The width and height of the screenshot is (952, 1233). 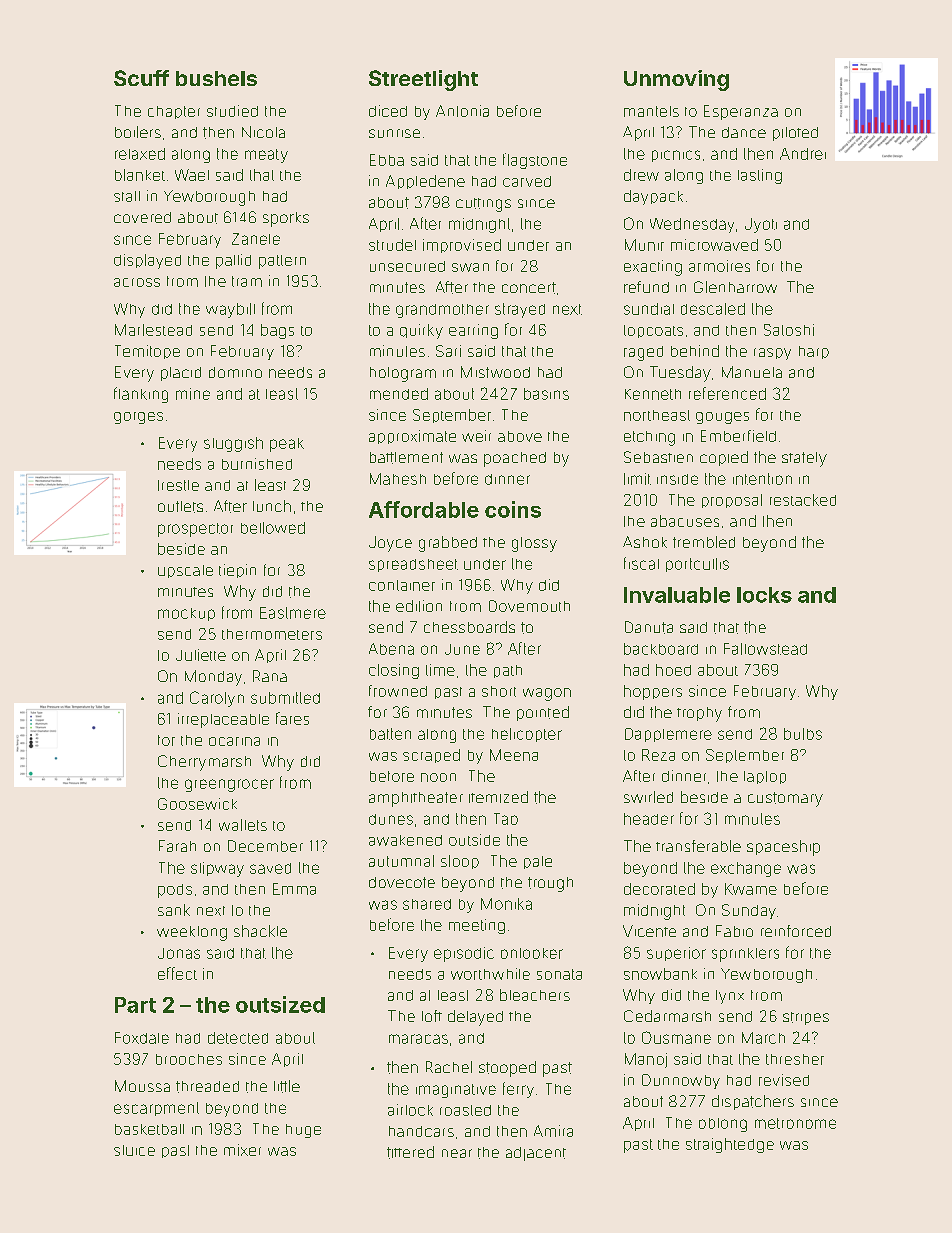 I want to click on outside, so click(x=474, y=840).
